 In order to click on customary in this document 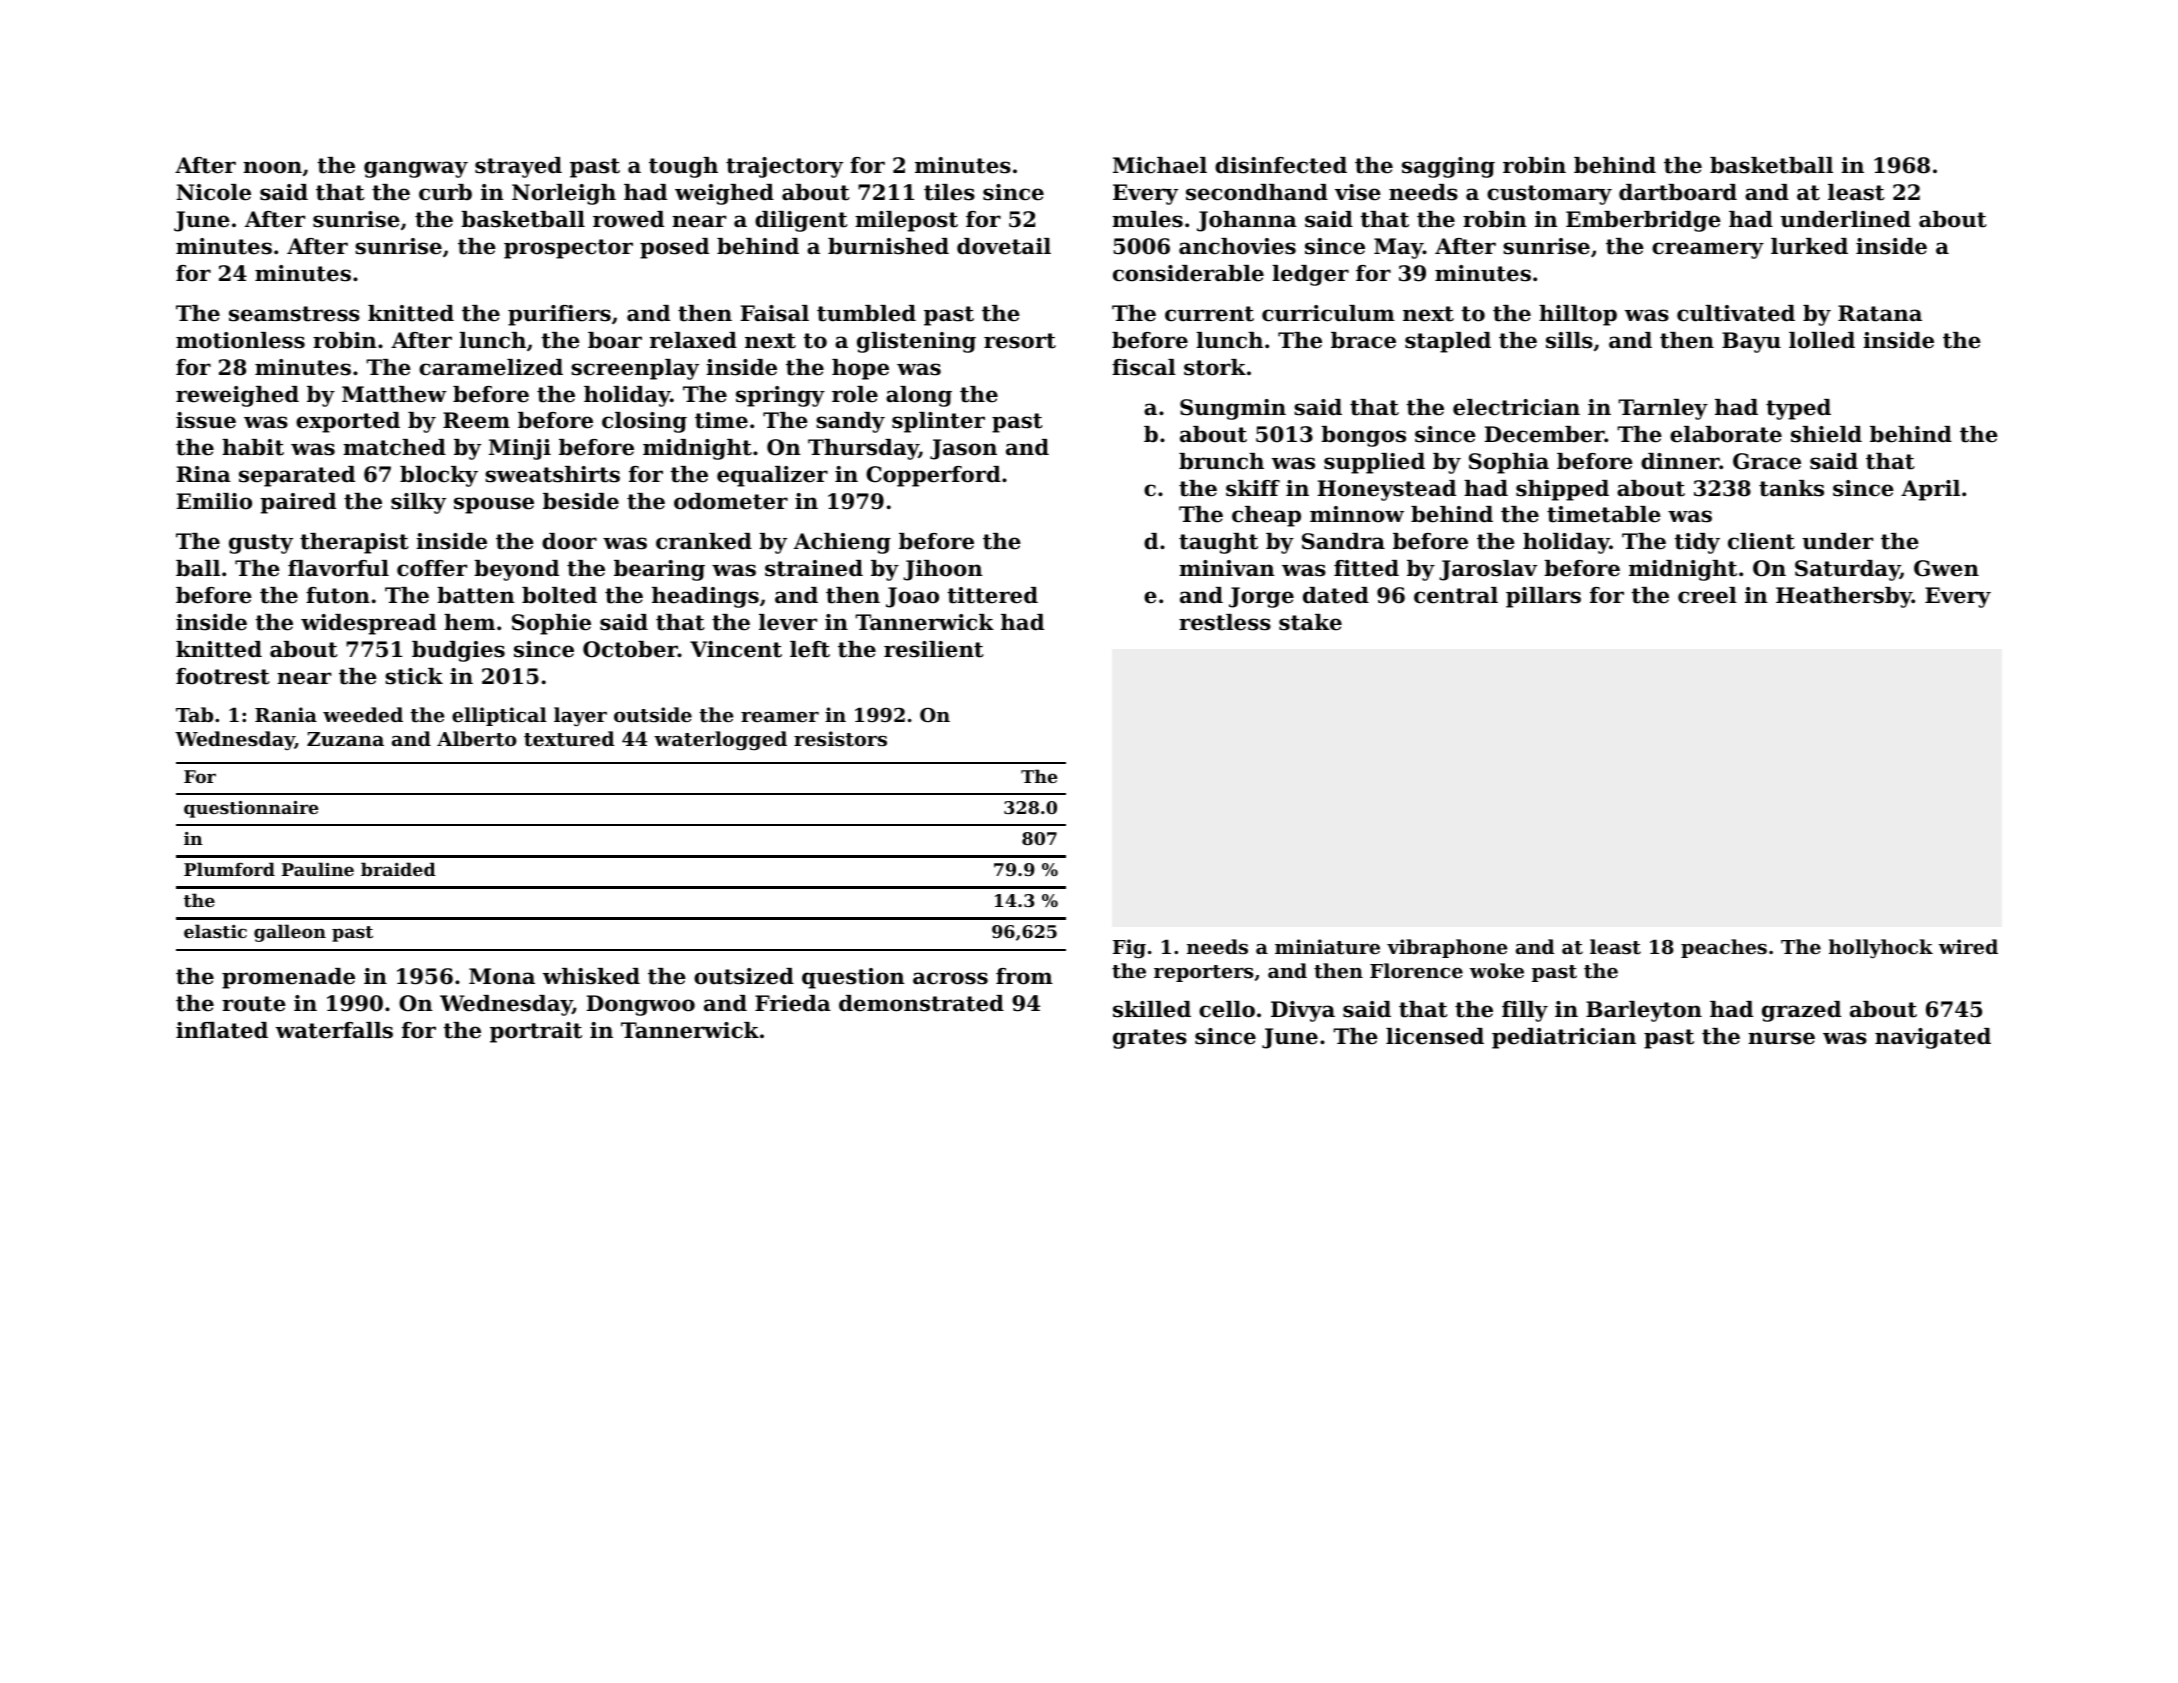, I will do `click(1549, 195)`.
